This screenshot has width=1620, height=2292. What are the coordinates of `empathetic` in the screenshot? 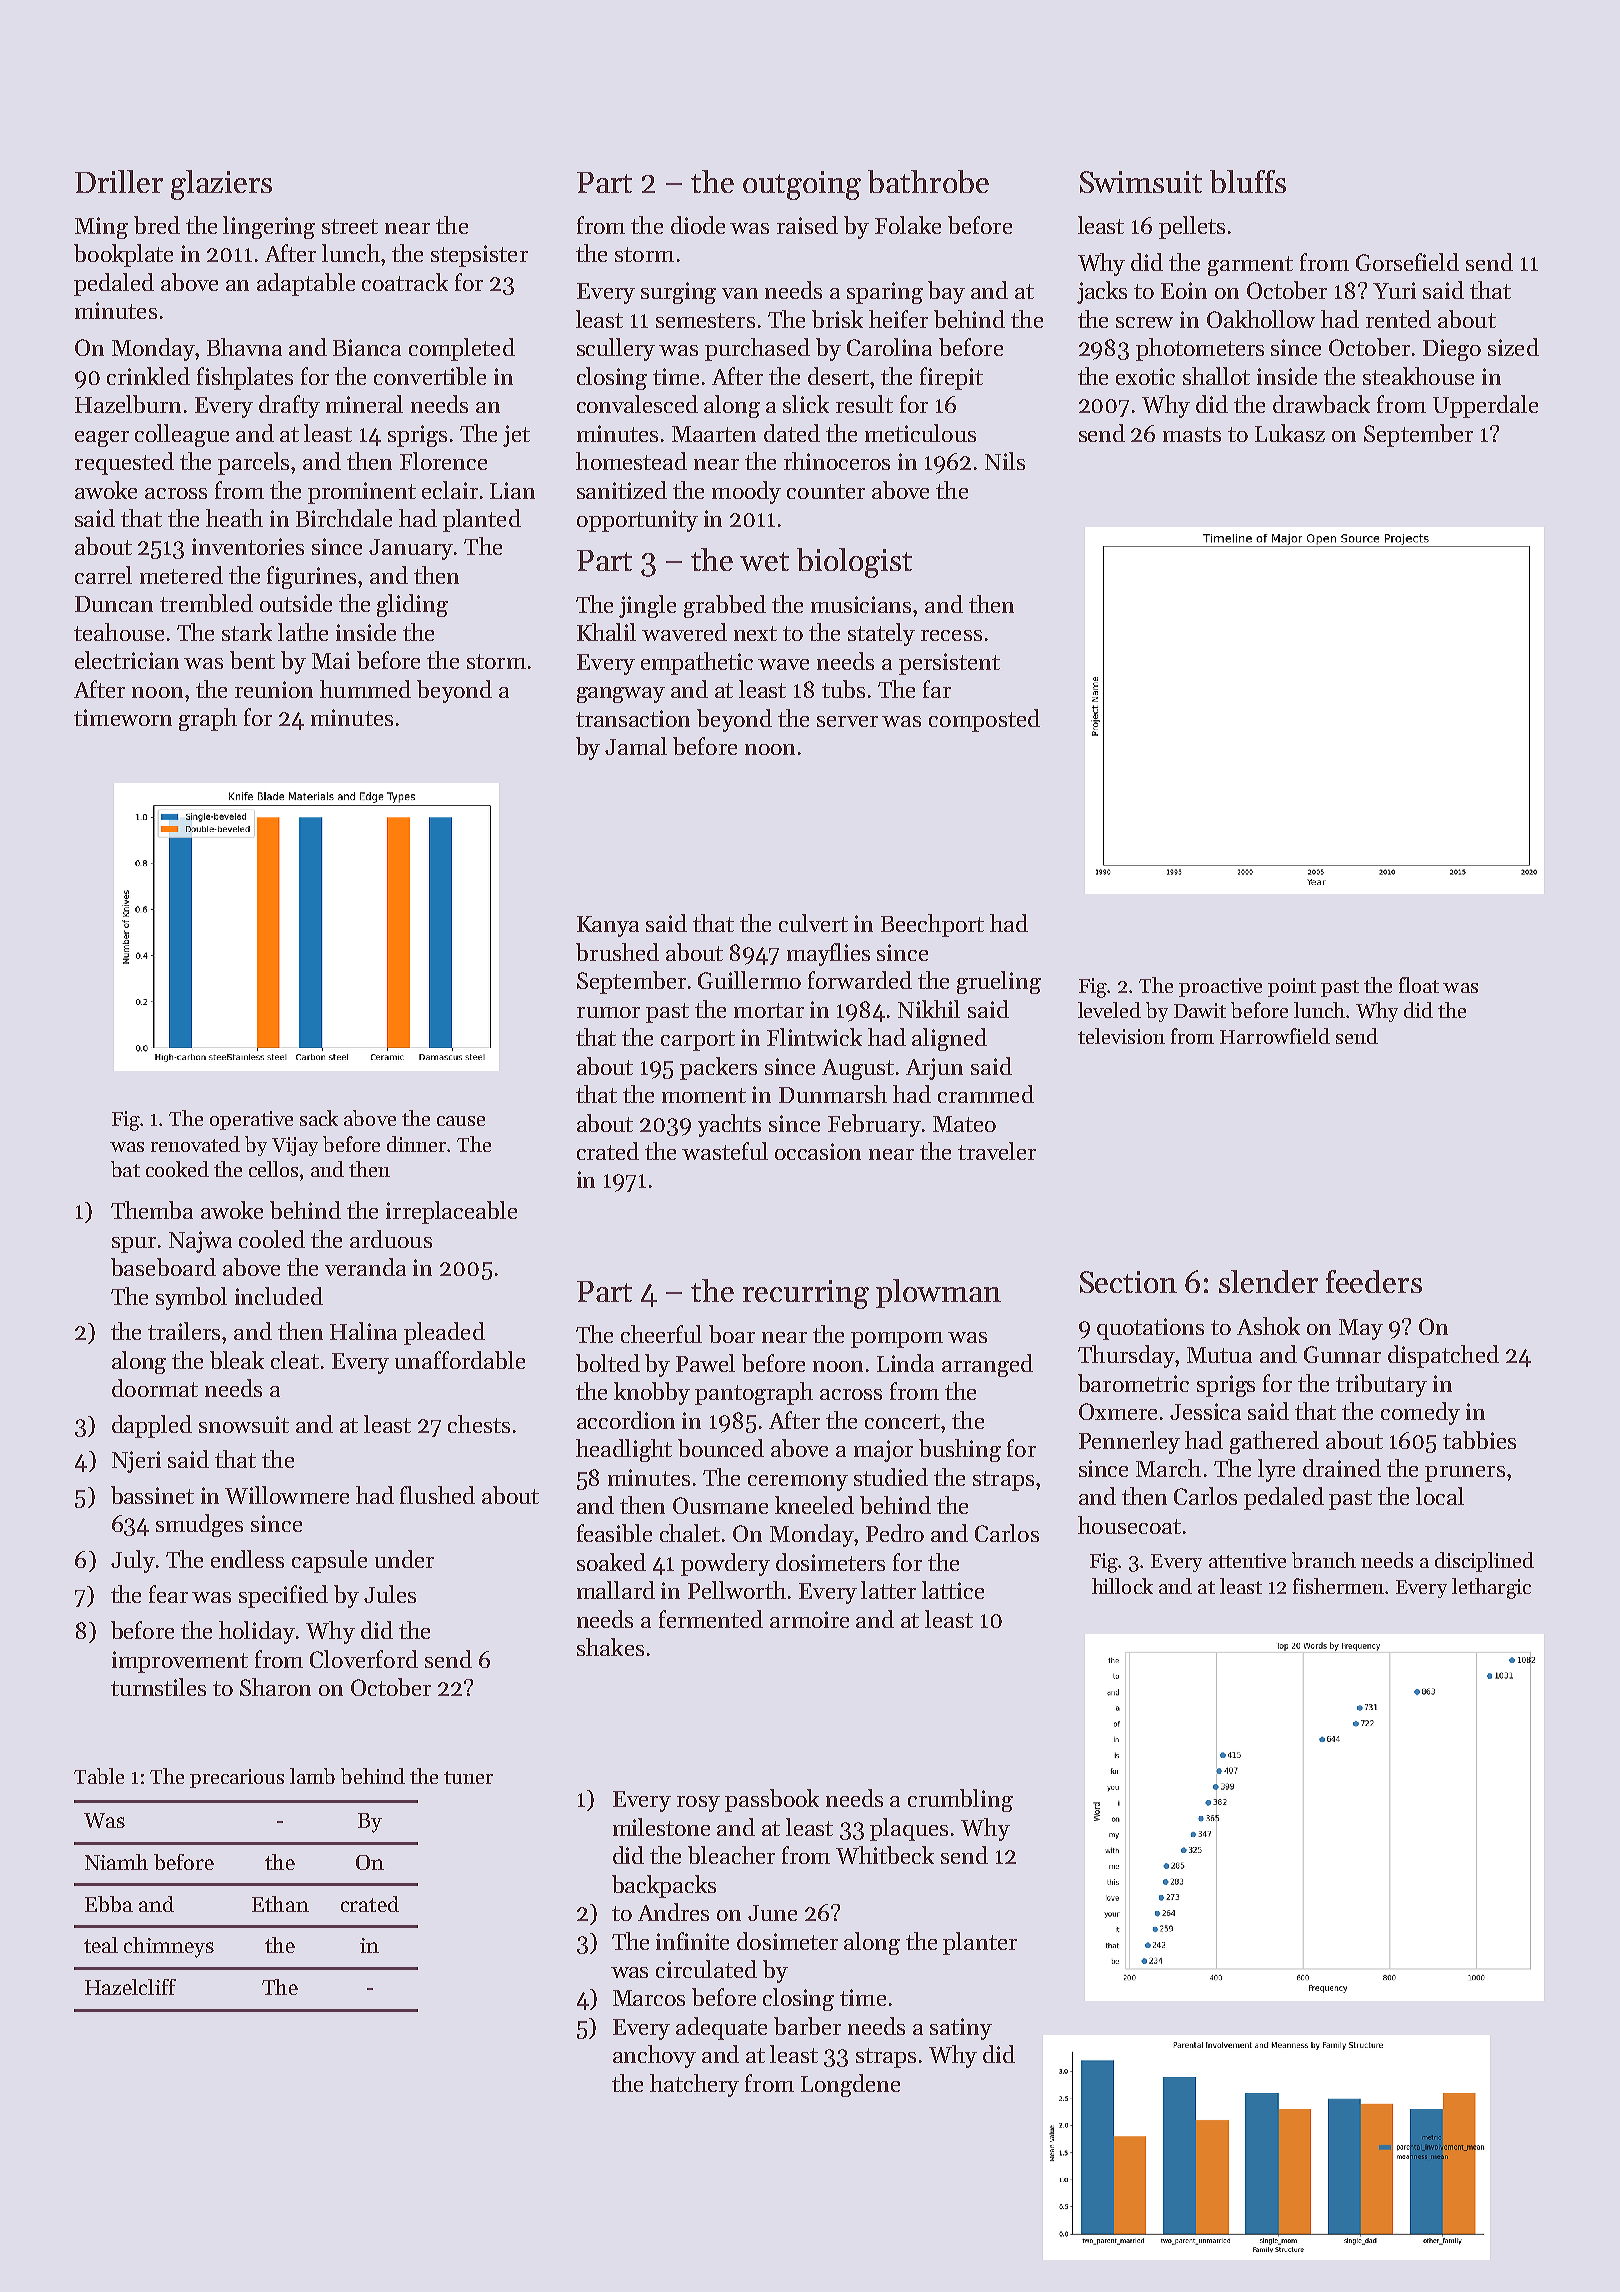 It's located at (697, 663).
